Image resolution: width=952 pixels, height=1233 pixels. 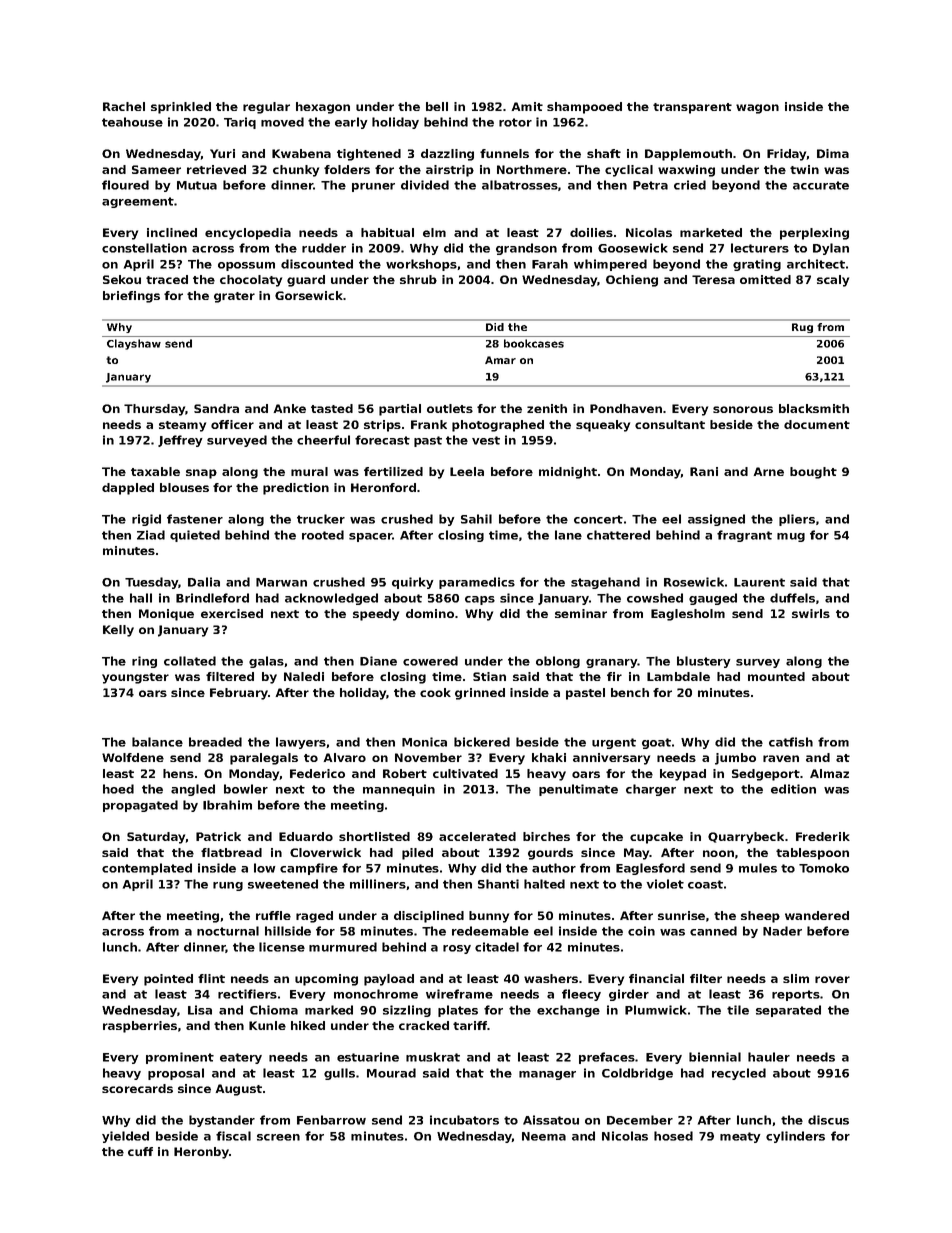 I want to click on Heronby, so click(x=201, y=1153).
